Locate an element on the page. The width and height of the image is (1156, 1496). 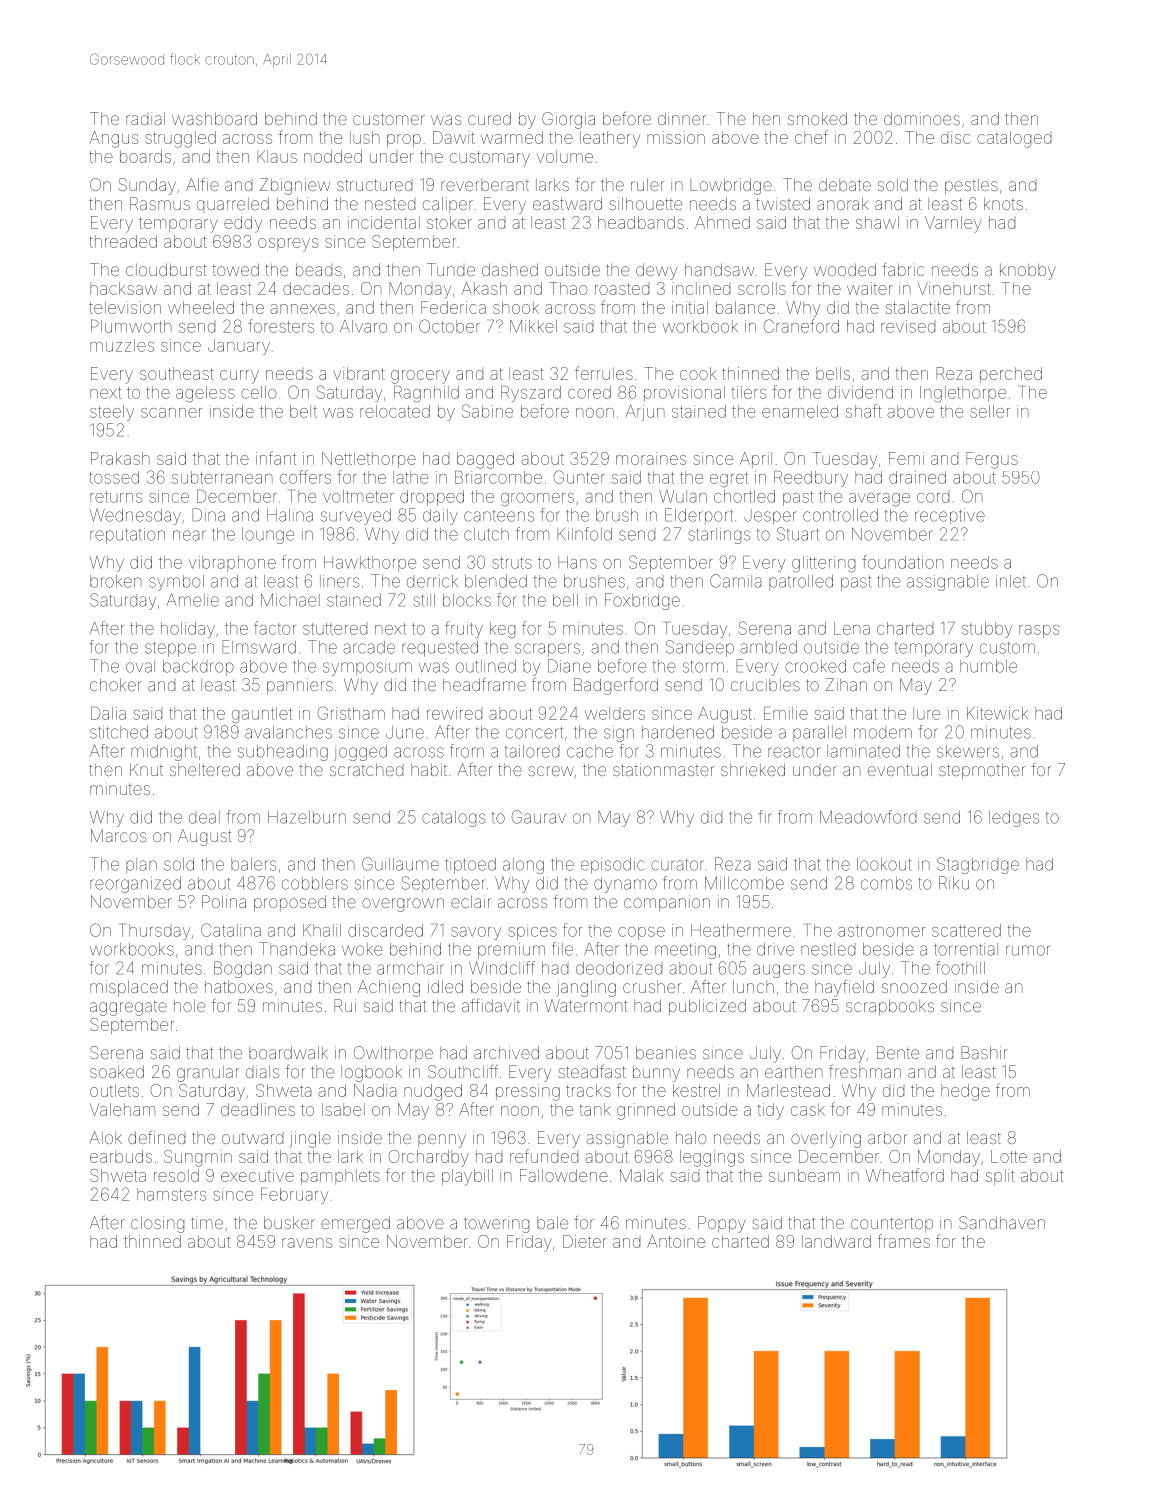
ravens is located at coordinates (307, 1243).
